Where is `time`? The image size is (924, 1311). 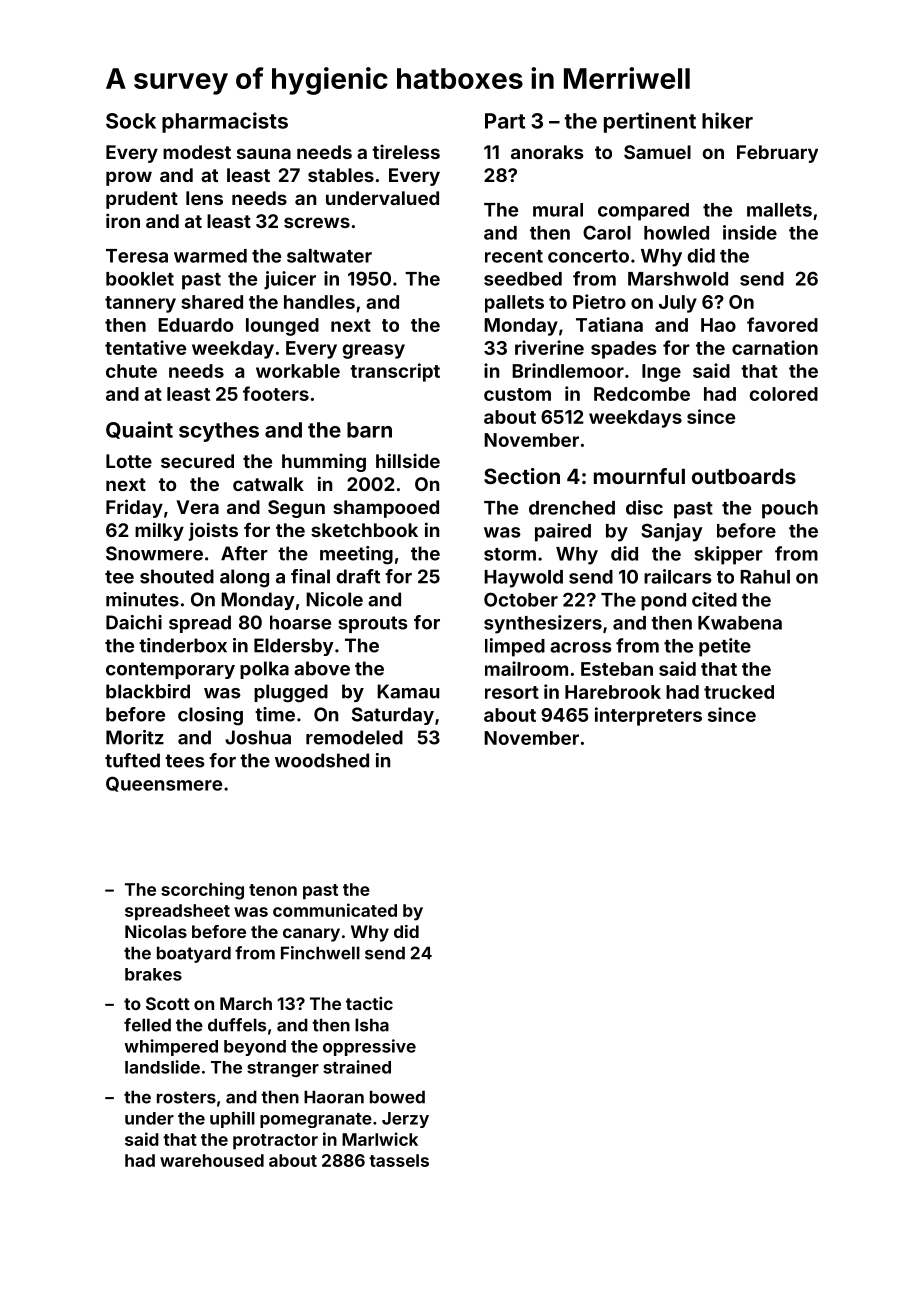 time is located at coordinates (275, 714).
